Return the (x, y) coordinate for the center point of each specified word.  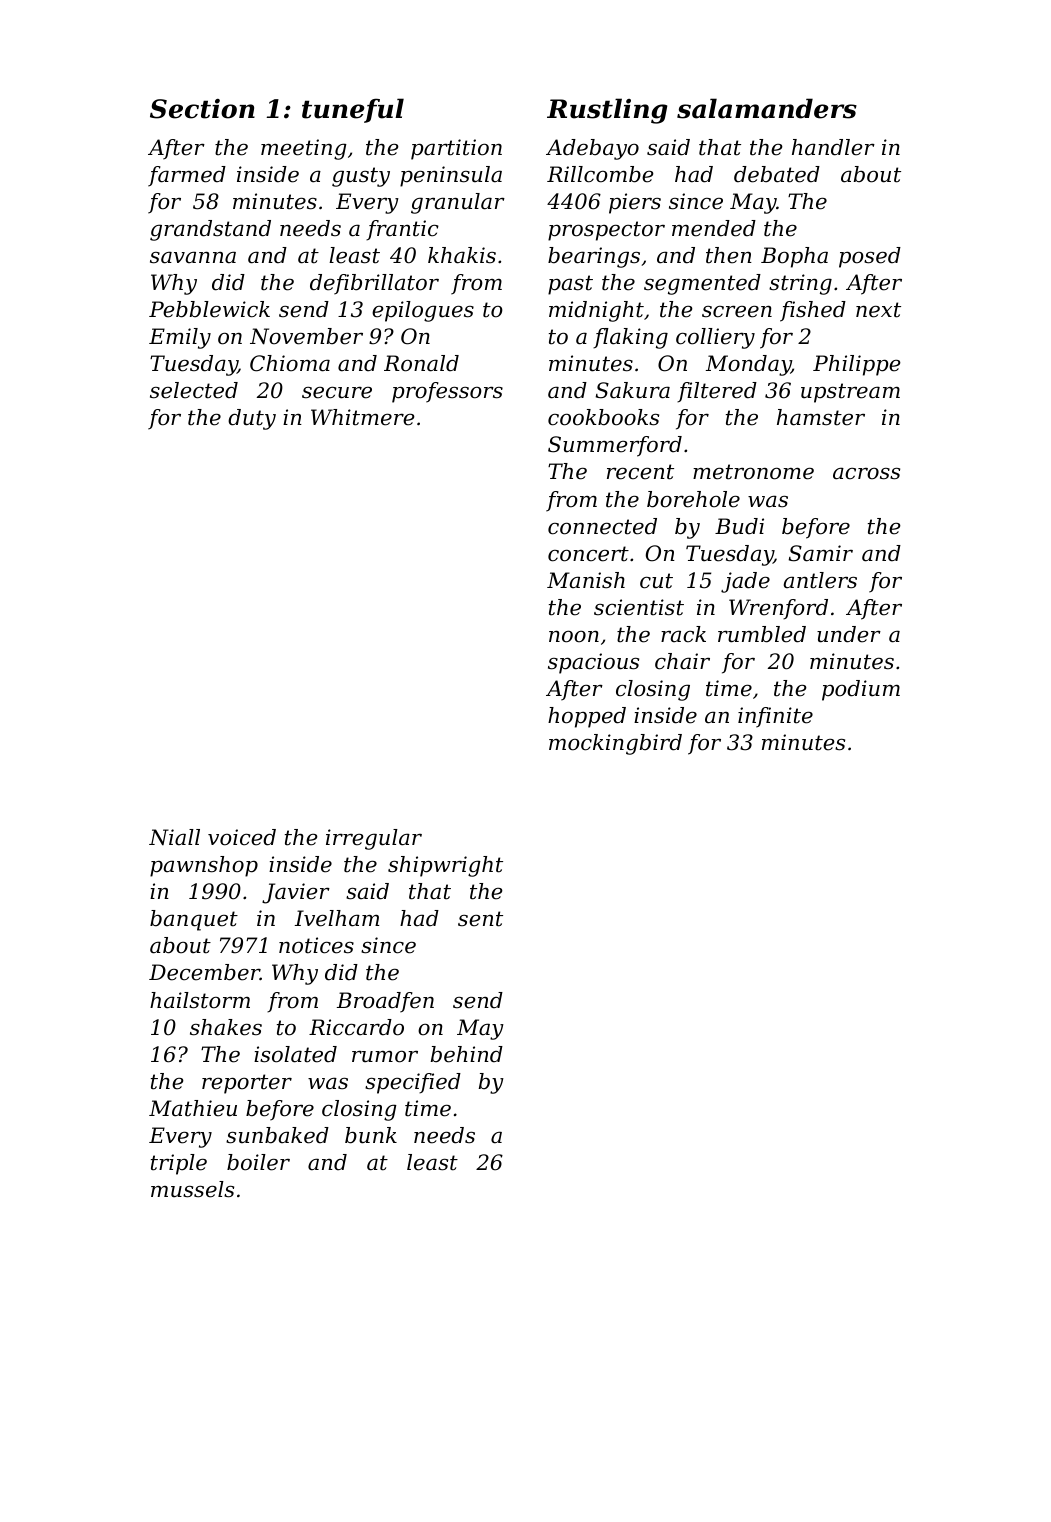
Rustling (607, 111)
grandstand (210, 230)
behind (467, 1054)
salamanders (767, 108)
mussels (192, 1189)
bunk (371, 1135)
